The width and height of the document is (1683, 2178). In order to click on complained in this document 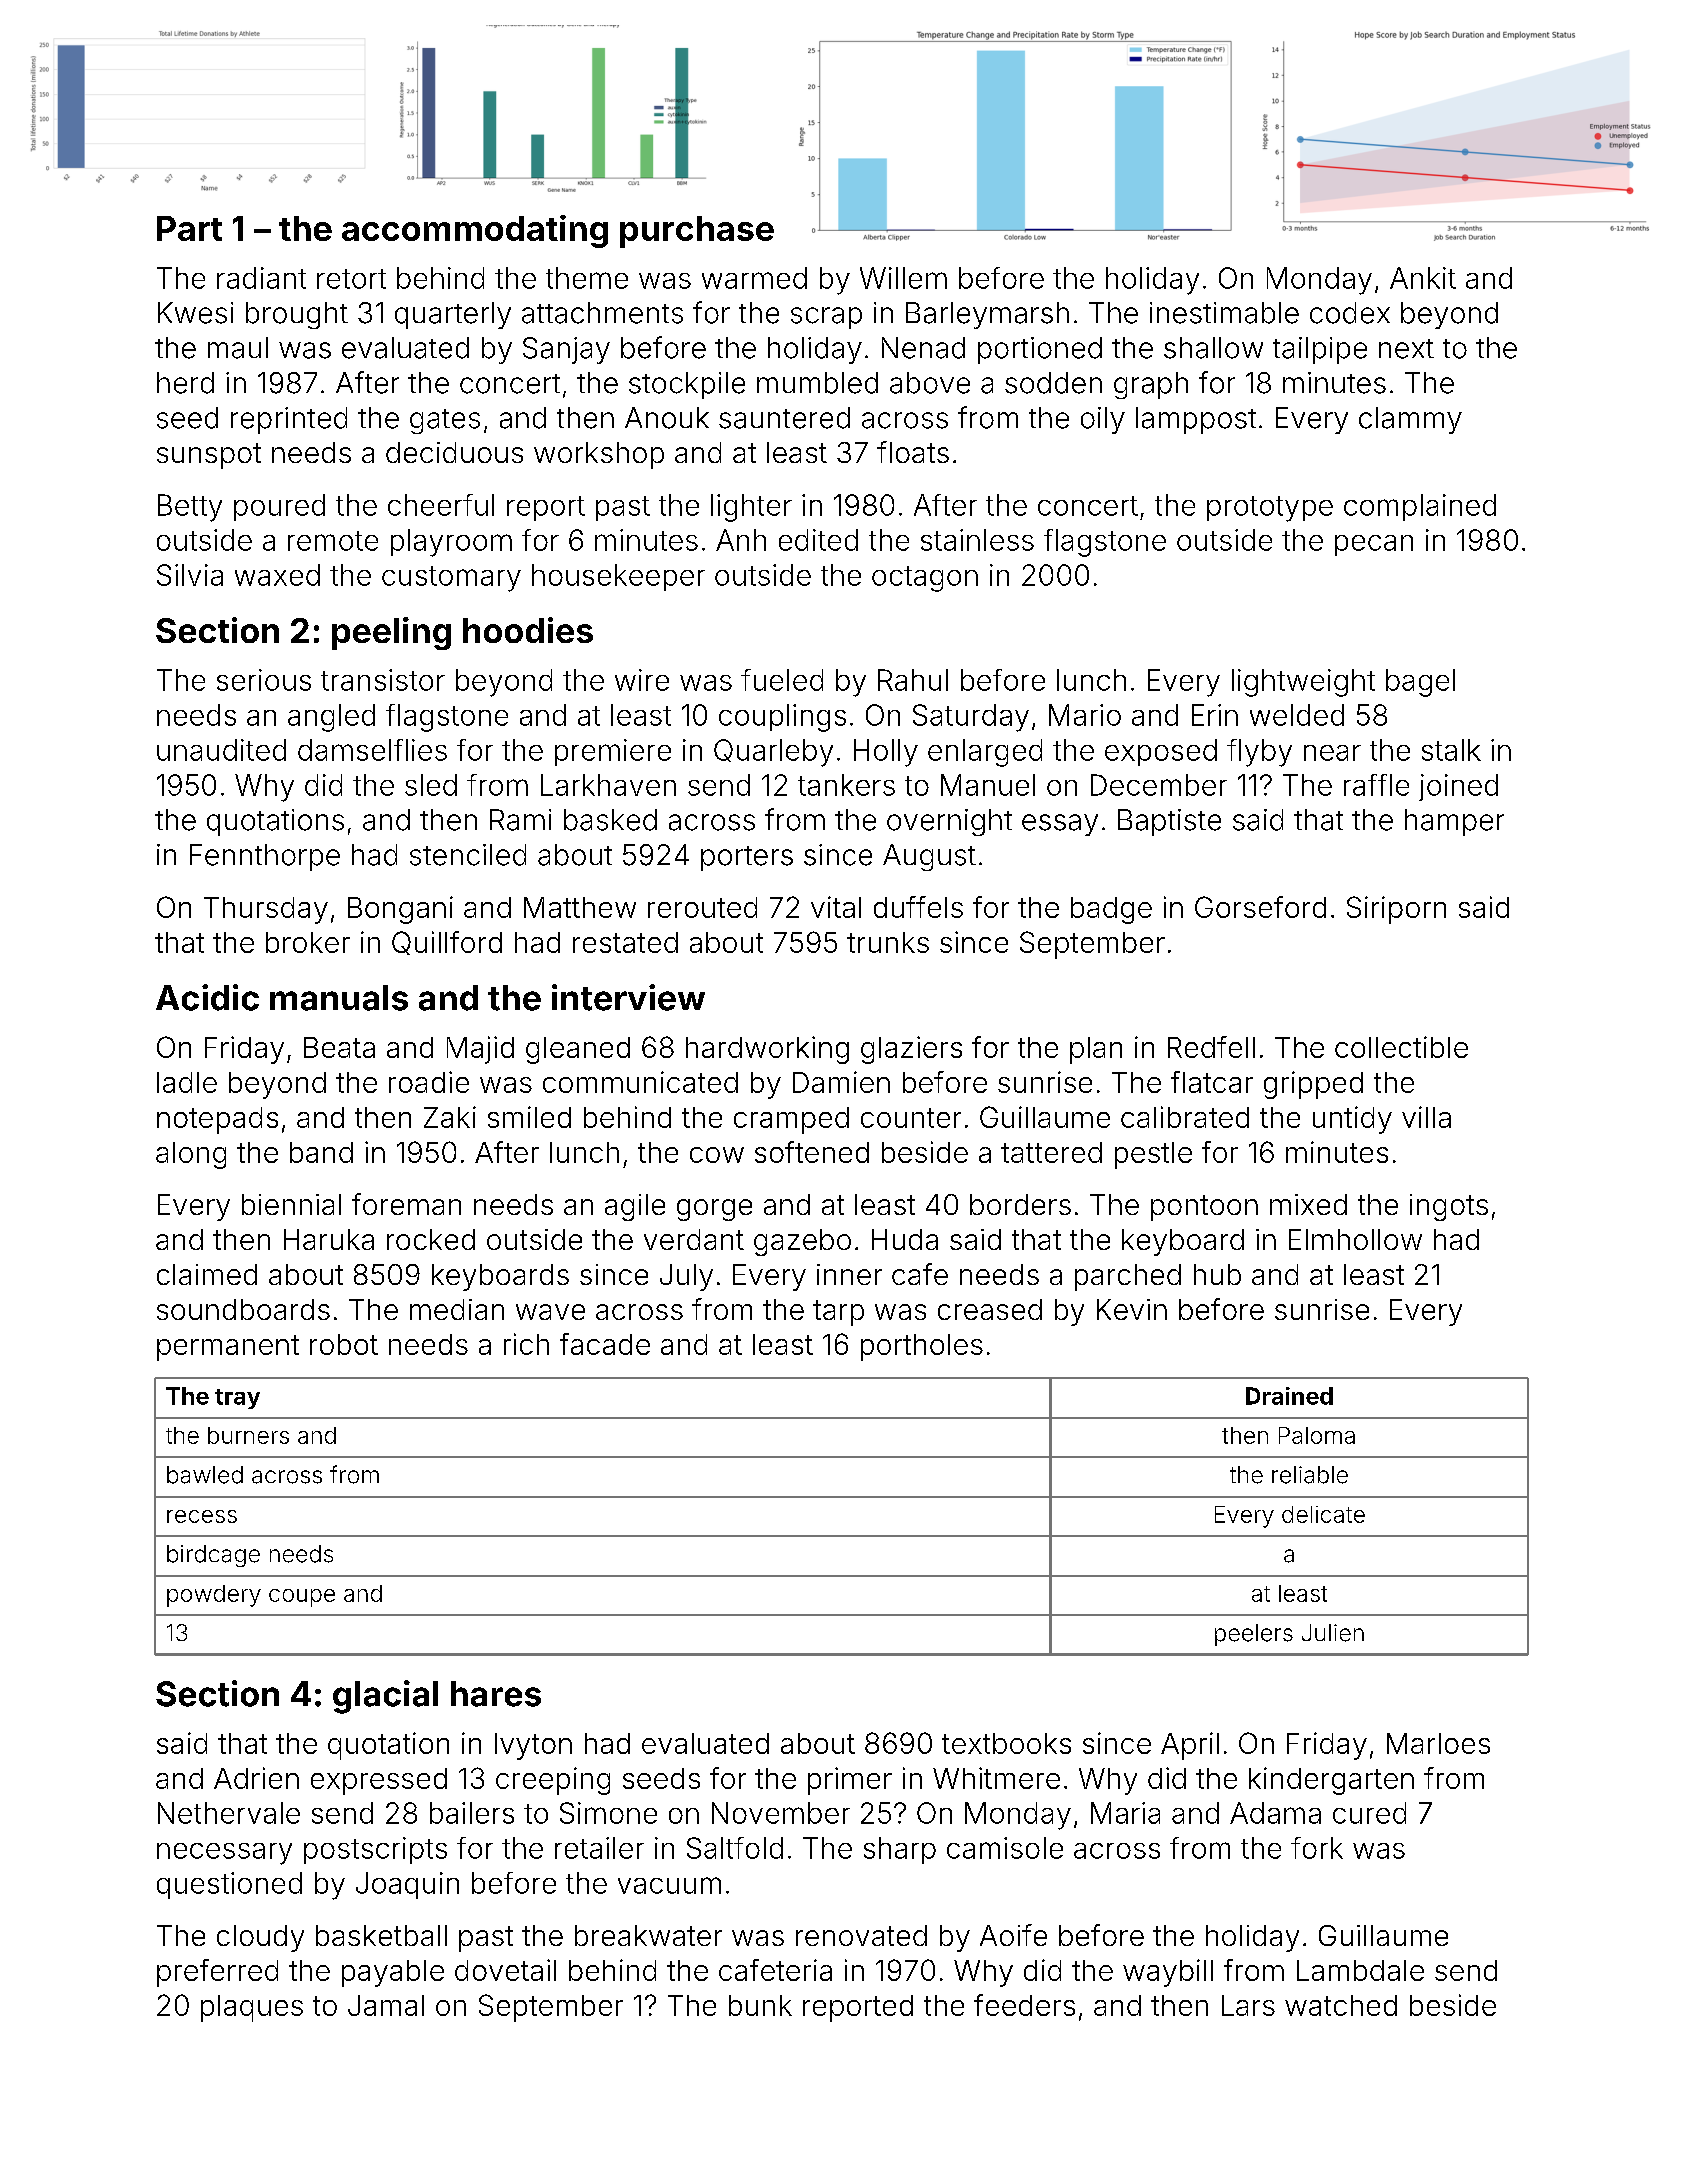, I will do `click(1420, 507)`.
